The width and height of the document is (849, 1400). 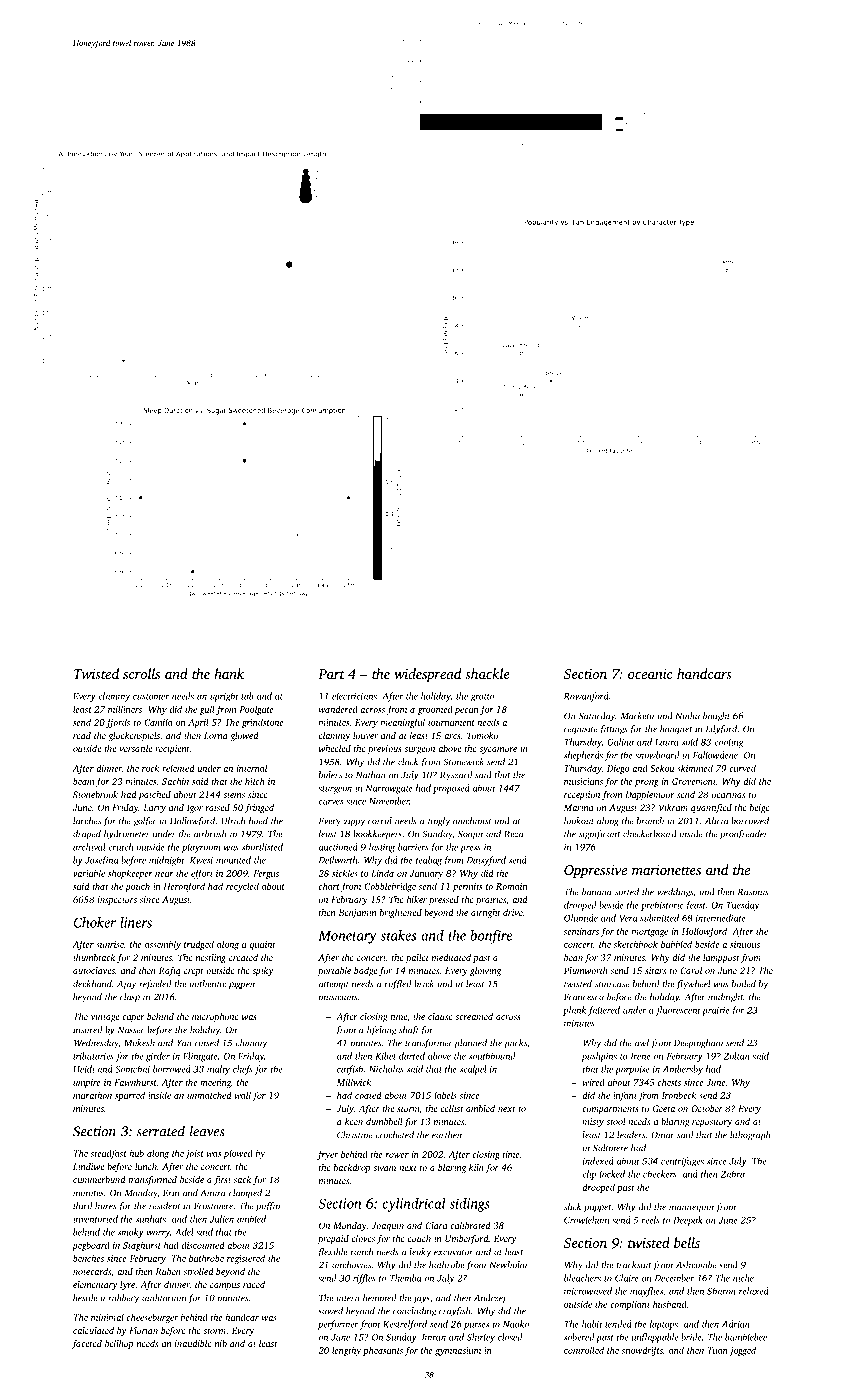 I want to click on Zoltan, so click(x=737, y=1056).
